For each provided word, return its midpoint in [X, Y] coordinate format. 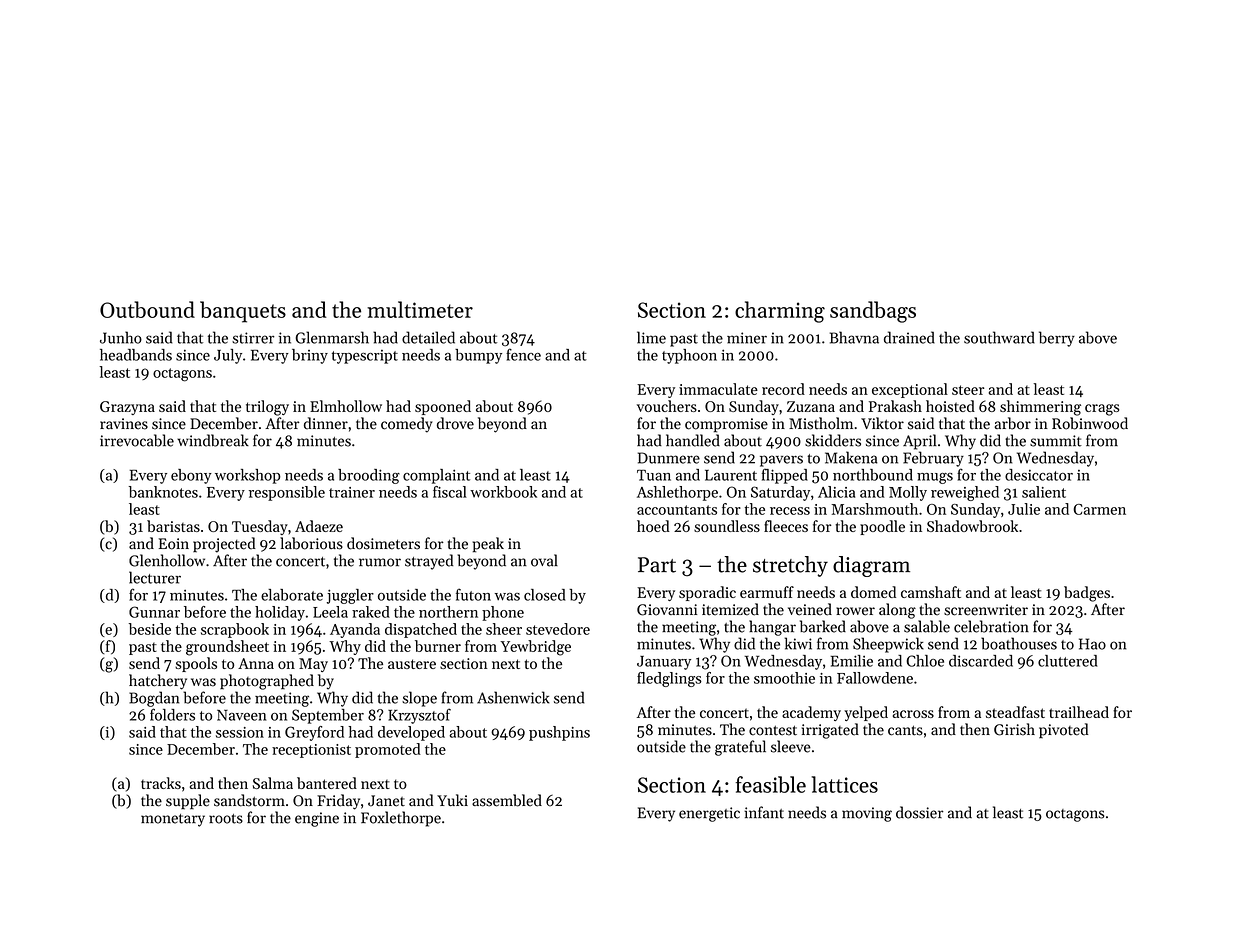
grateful [740, 748]
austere [412, 664]
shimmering [1040, 408]
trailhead [1079, 712]
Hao [1092, 644]
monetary [173, 820]
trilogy [267, 408]
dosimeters [383, 543]
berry [1057, 339]
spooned [443, 407]
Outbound [147, 309]
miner [747, 338]
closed [544, 595]
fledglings [669, 679]
